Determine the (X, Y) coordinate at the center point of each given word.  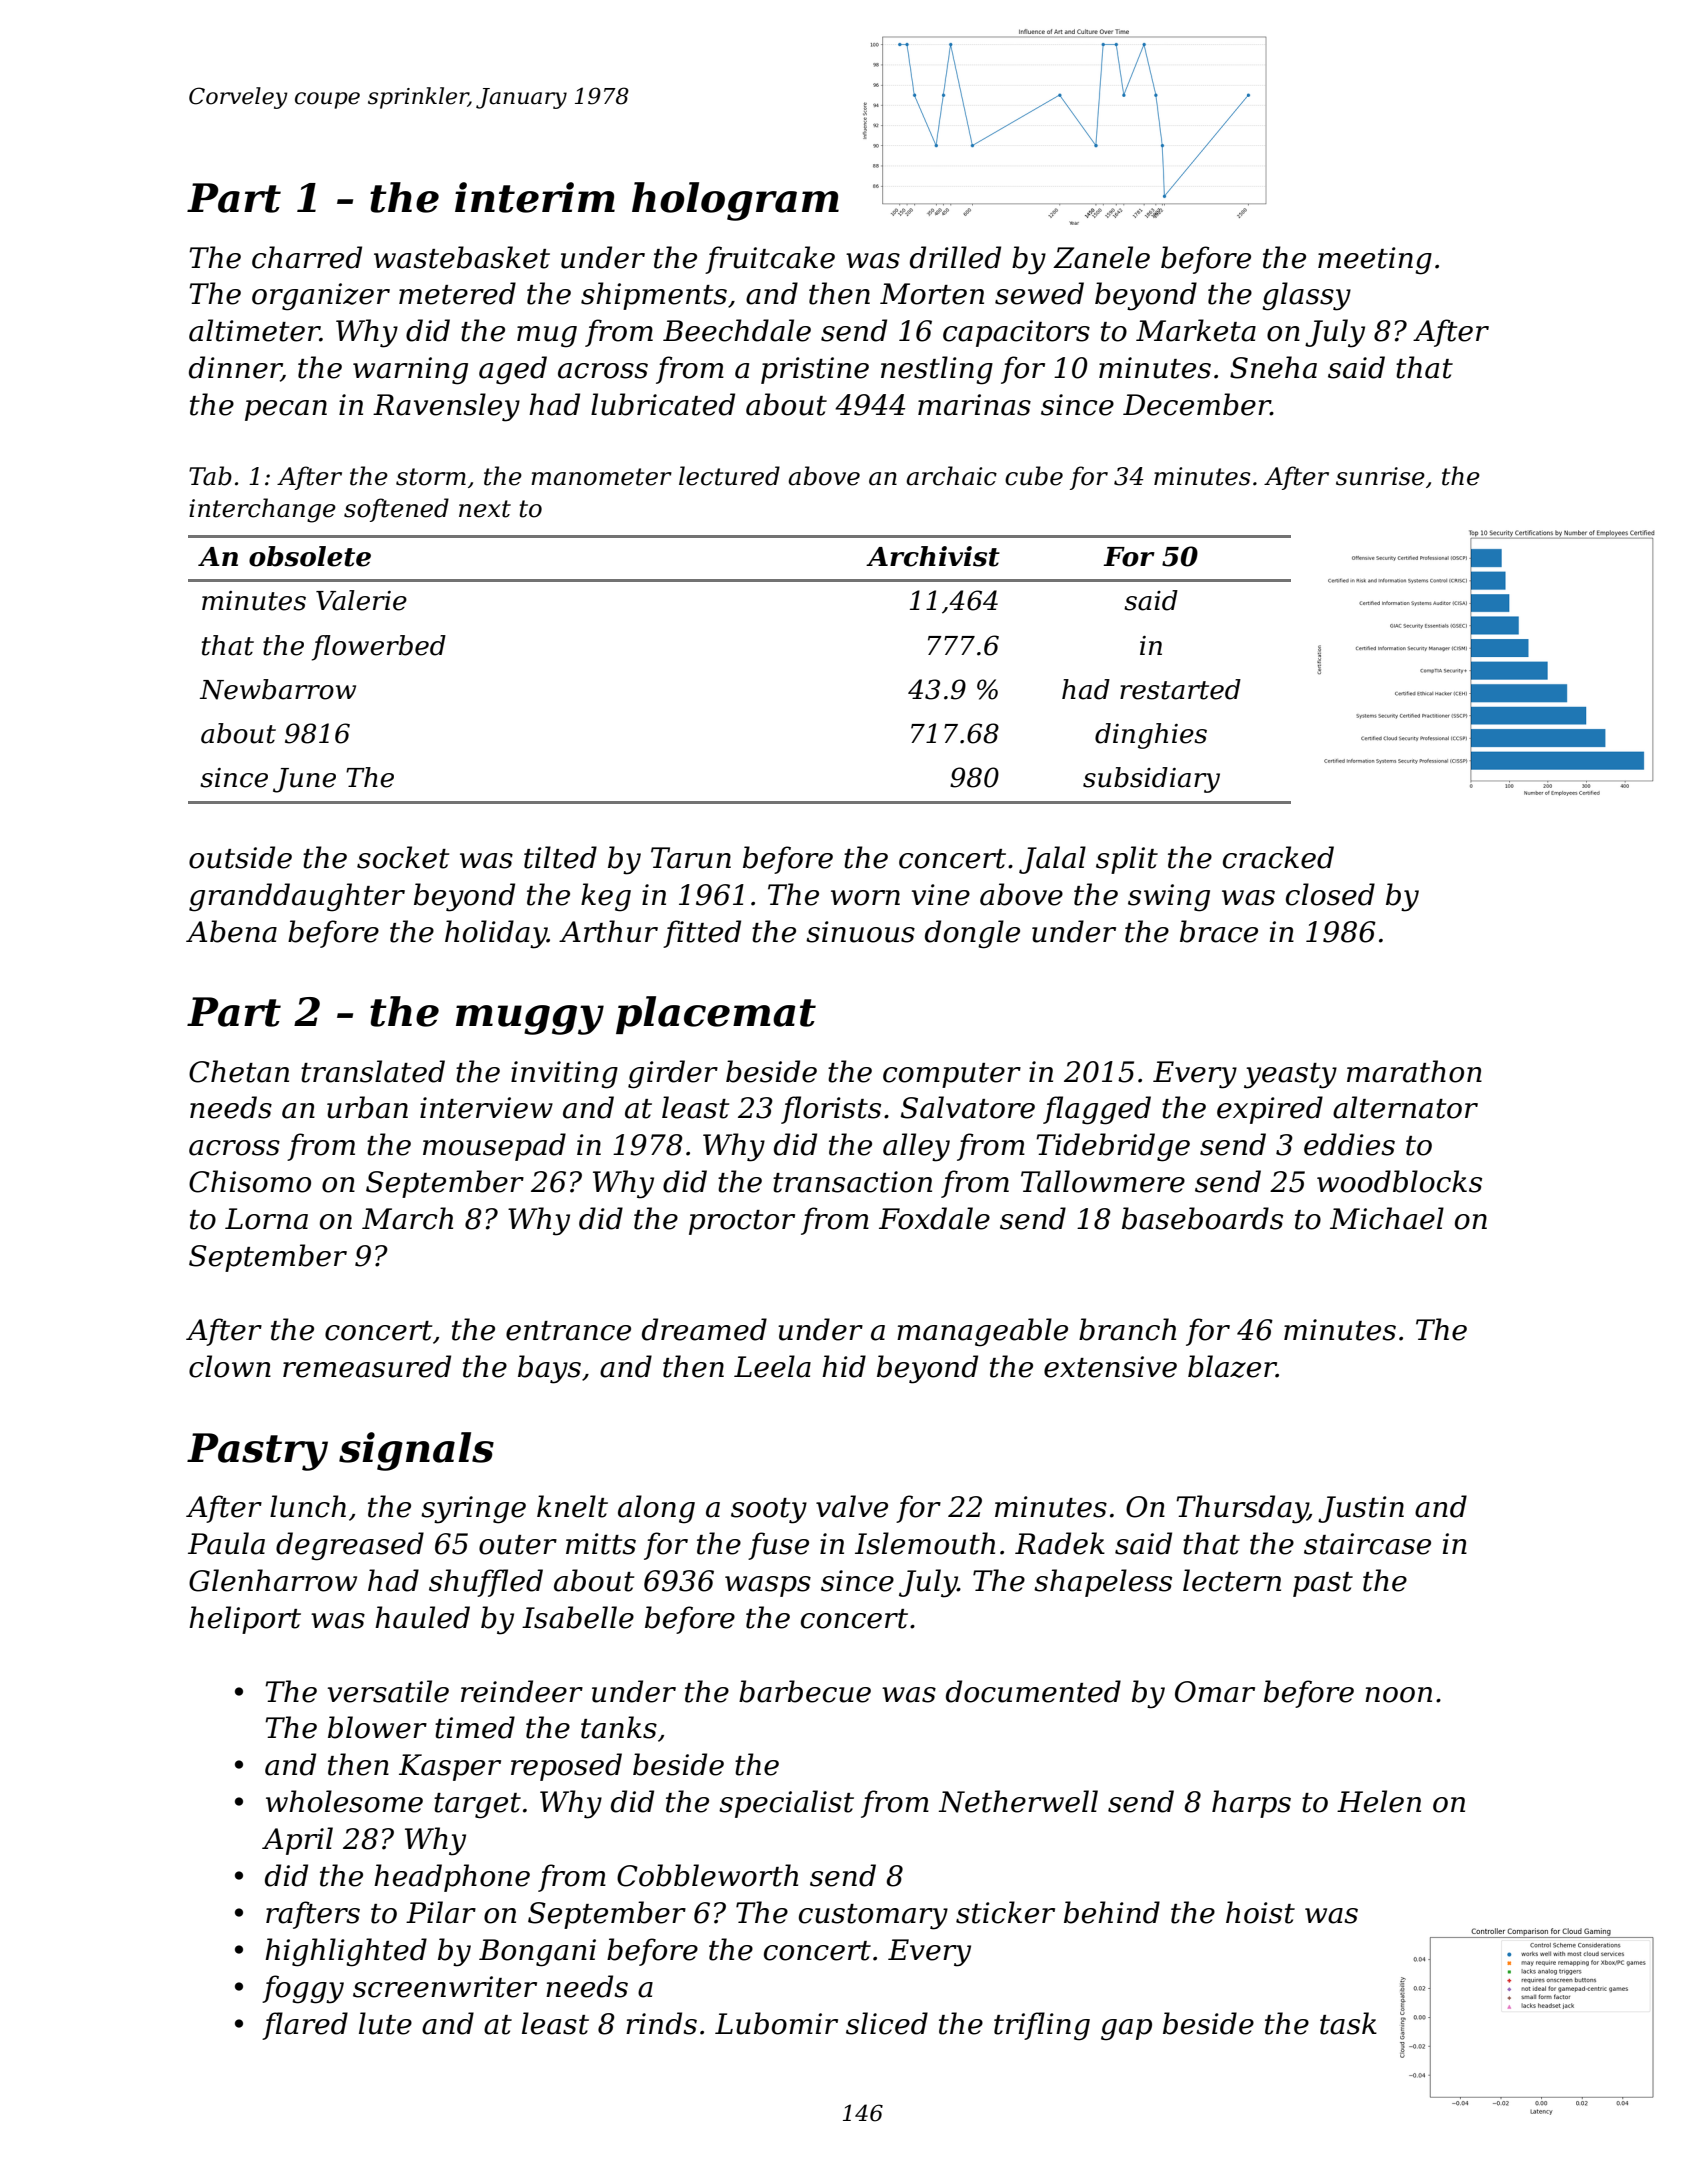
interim (535, 197)
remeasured (367, 1366)
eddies (1349, 1144)
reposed (566, 1767)
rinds (661, 2023)
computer (952, 1075)
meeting (1375, 261)
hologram (735, 201)
